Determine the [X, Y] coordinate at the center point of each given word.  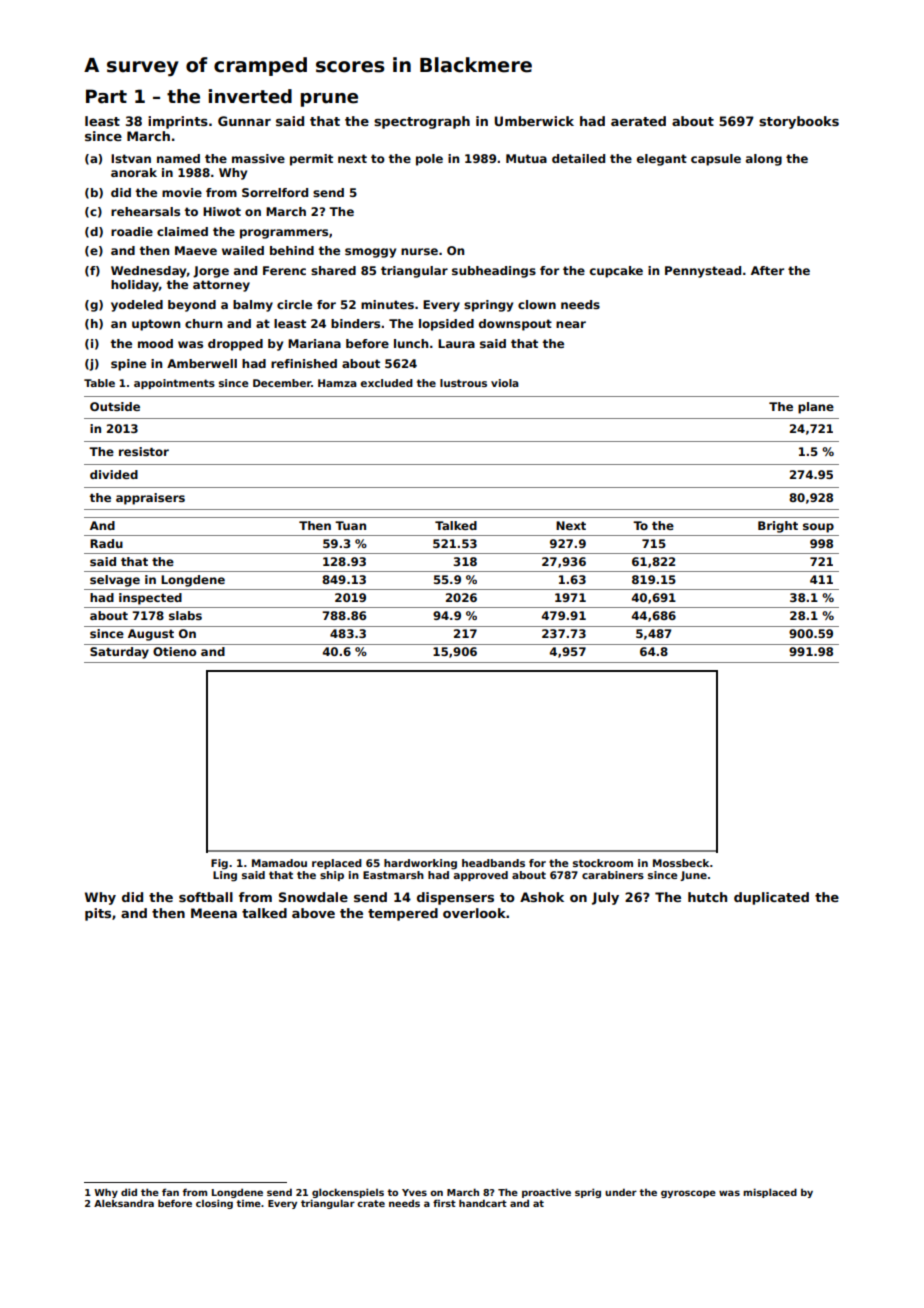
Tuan [350, 525]
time [248, 1203]
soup [818, 528]
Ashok [542, 897]
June [693, 876]
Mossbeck [681, 863]
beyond [192, 306]
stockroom [603, 863]
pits [98, 914]
